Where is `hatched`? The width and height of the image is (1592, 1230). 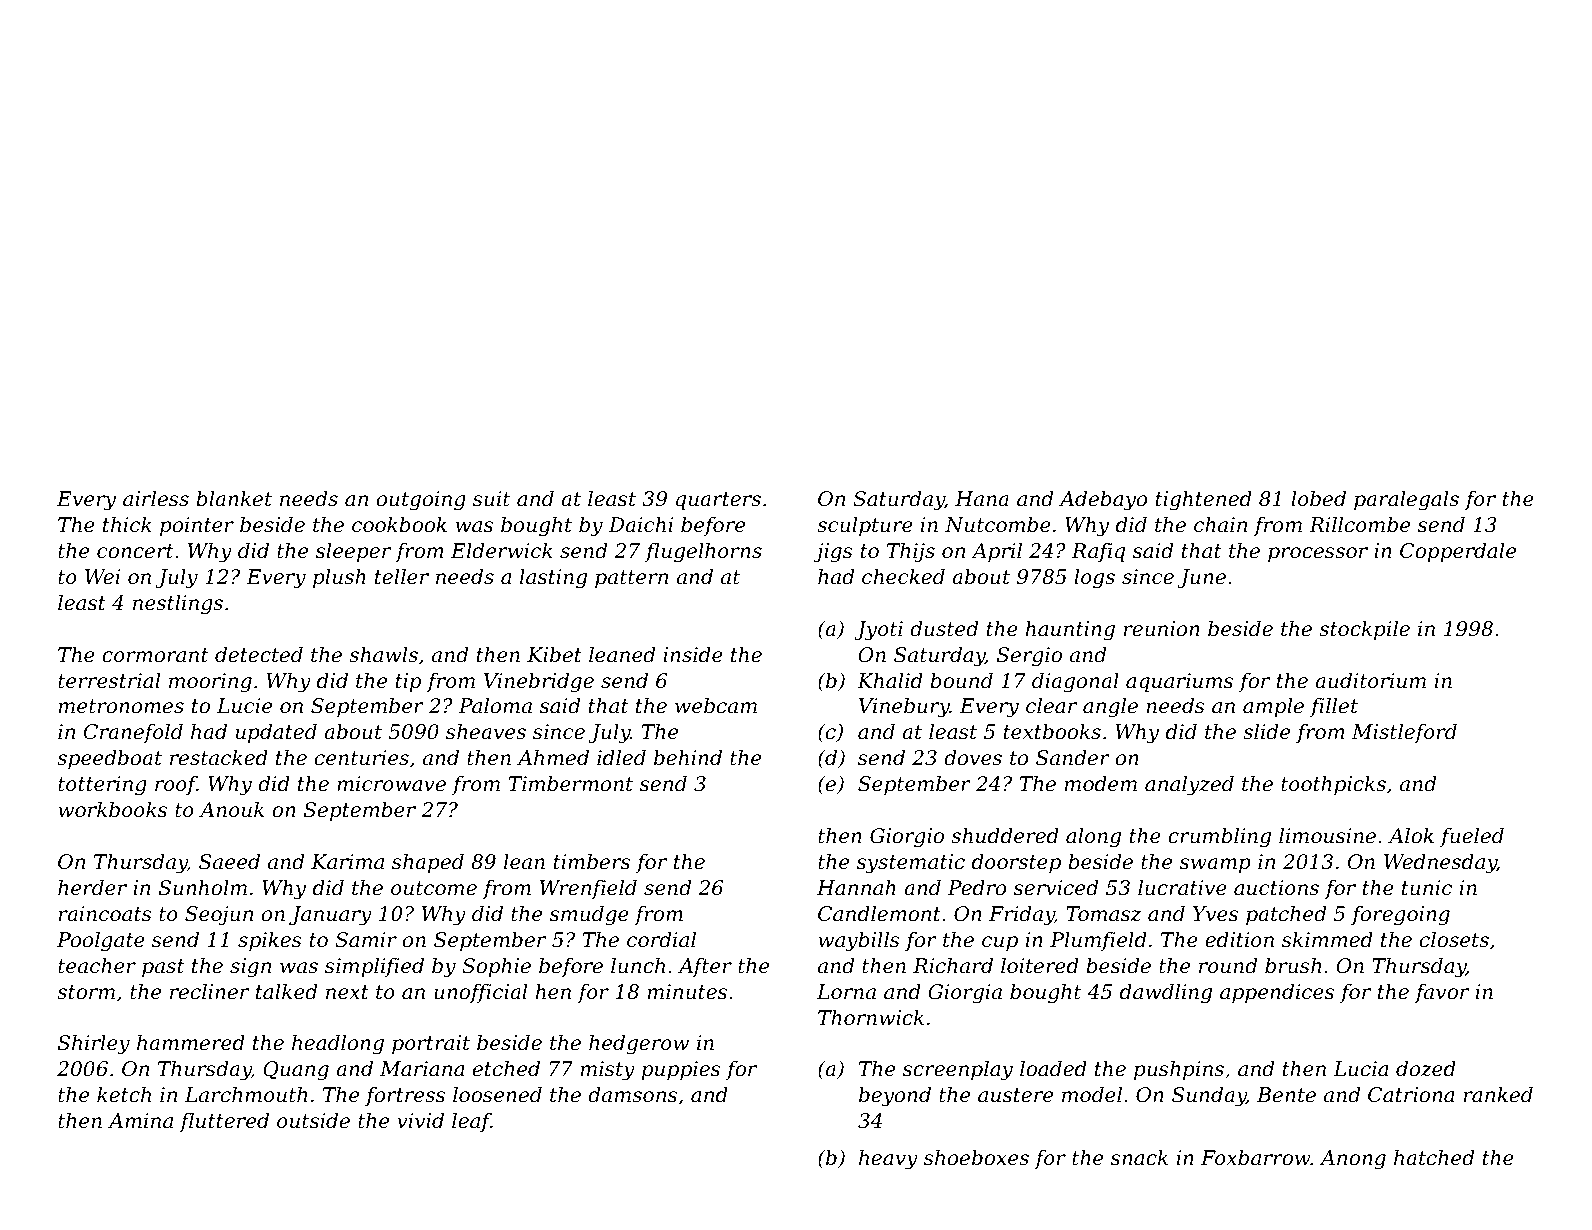
hatched is located at coordinates (1434, 1157).
